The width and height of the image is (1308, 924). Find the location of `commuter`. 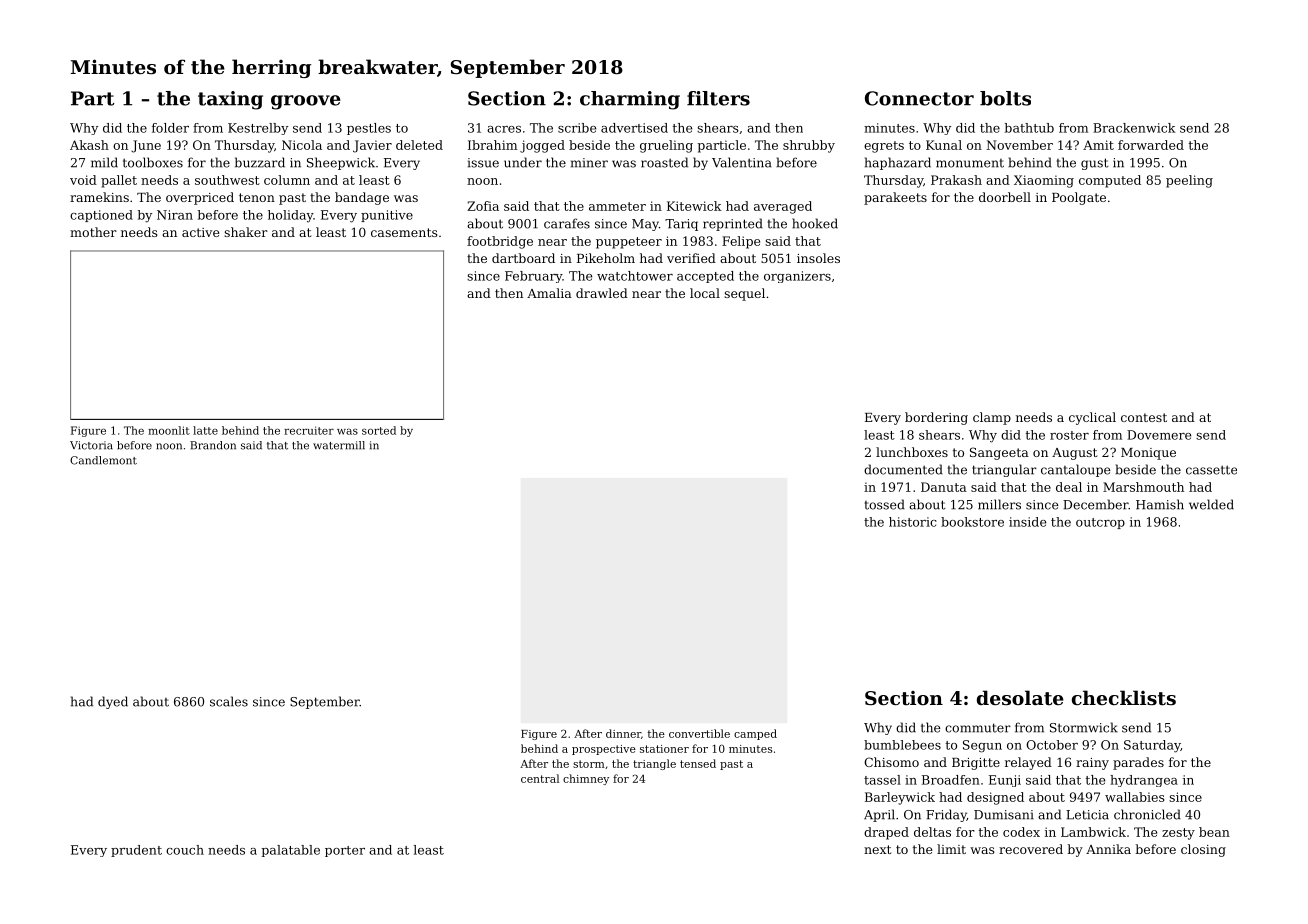

commuter is located at coordinates (978, 728).
